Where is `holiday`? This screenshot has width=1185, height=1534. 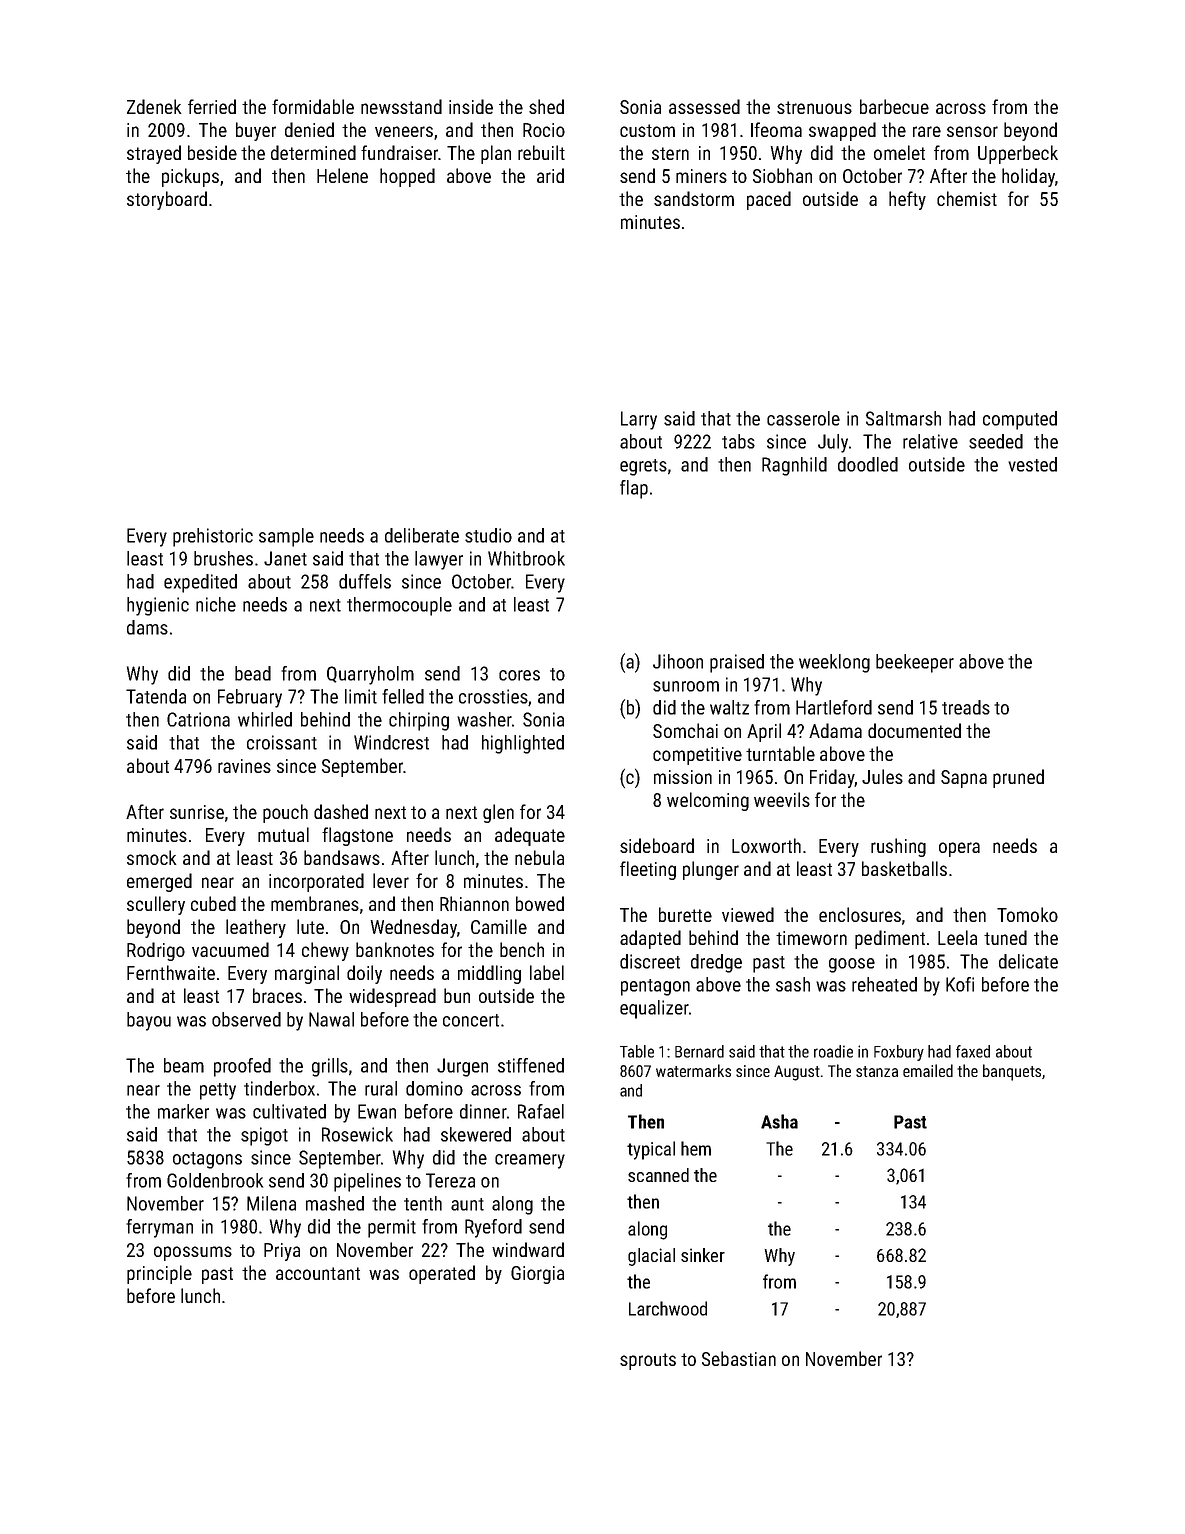 holiday is located at coordinates (1028, 177).
